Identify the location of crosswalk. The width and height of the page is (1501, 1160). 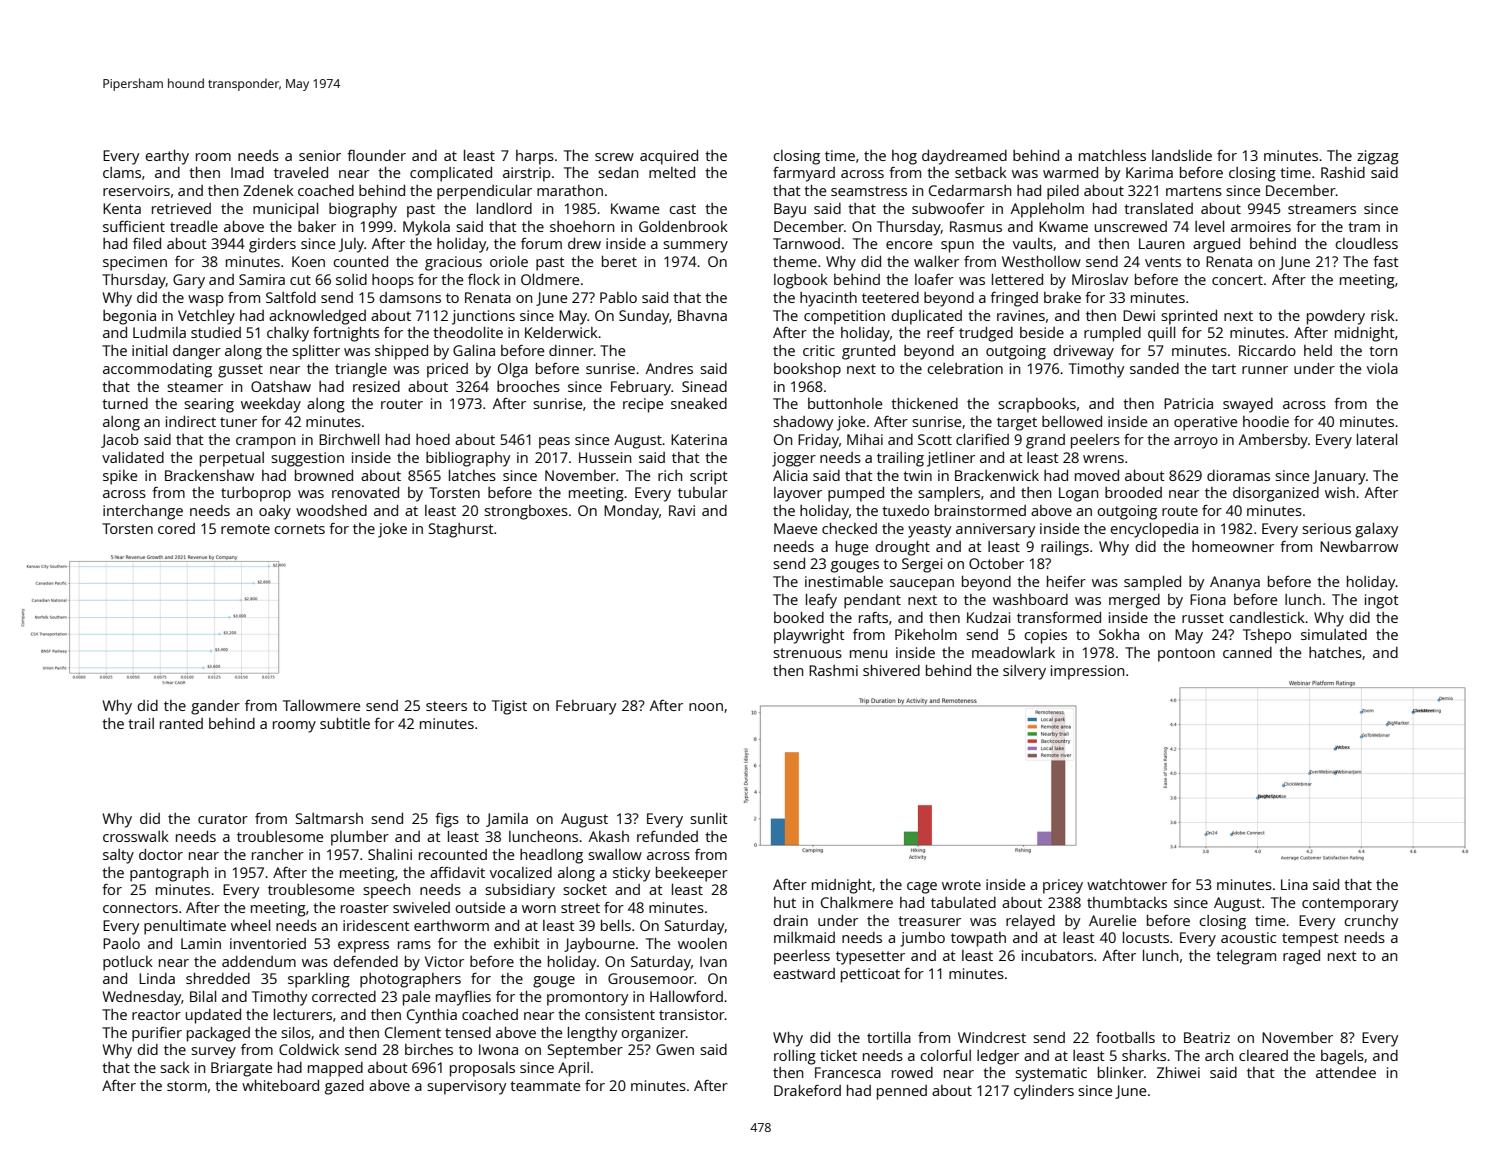
(136, 836).
